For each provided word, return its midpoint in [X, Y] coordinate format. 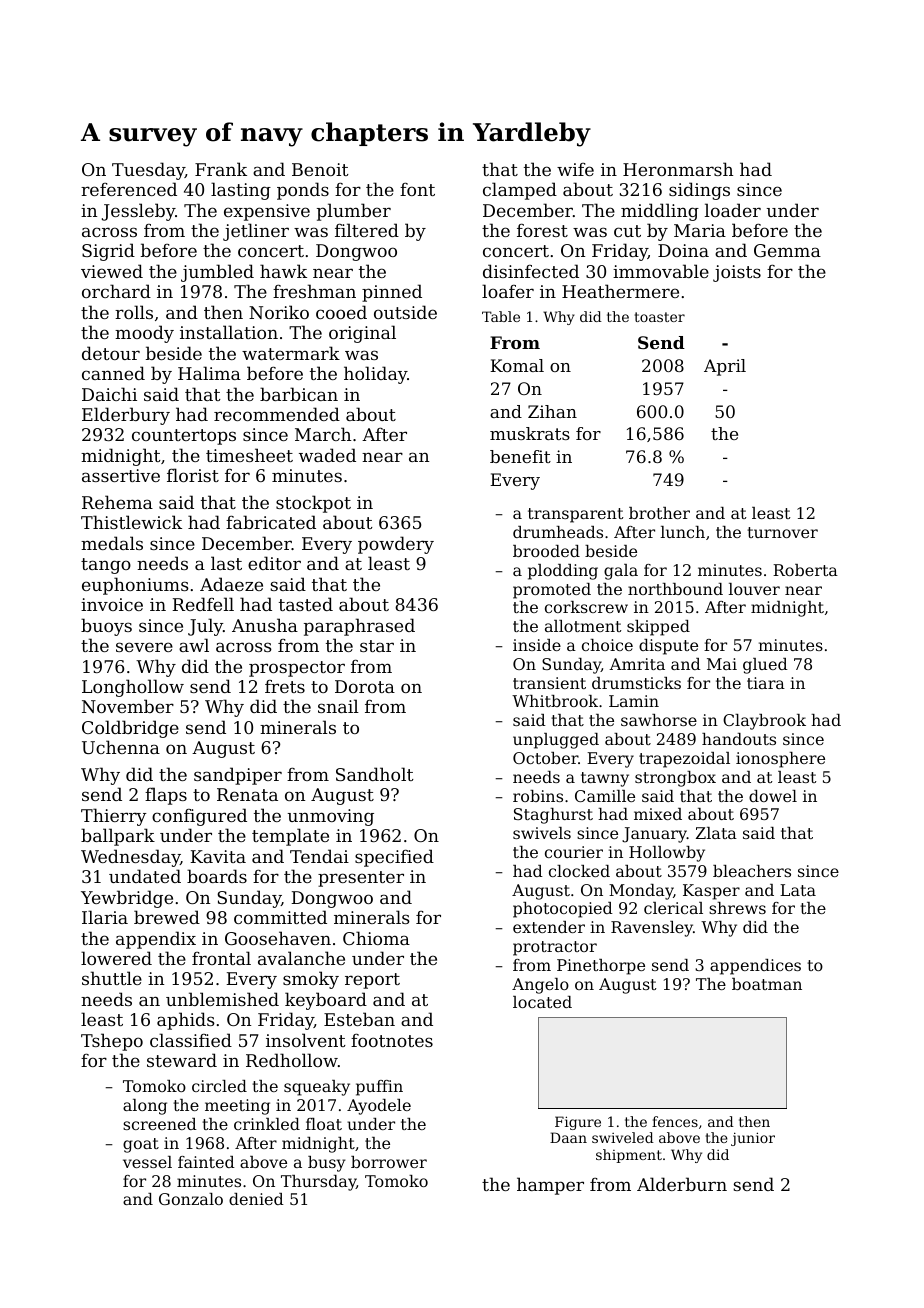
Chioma [376, 938]
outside [405, 312]
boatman [767, 984]
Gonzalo [191, 1199]
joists [737, 273]
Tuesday [148, 171]
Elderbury [126, 416]
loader [733, 210]
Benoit [320, 169]
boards [217, 876]
